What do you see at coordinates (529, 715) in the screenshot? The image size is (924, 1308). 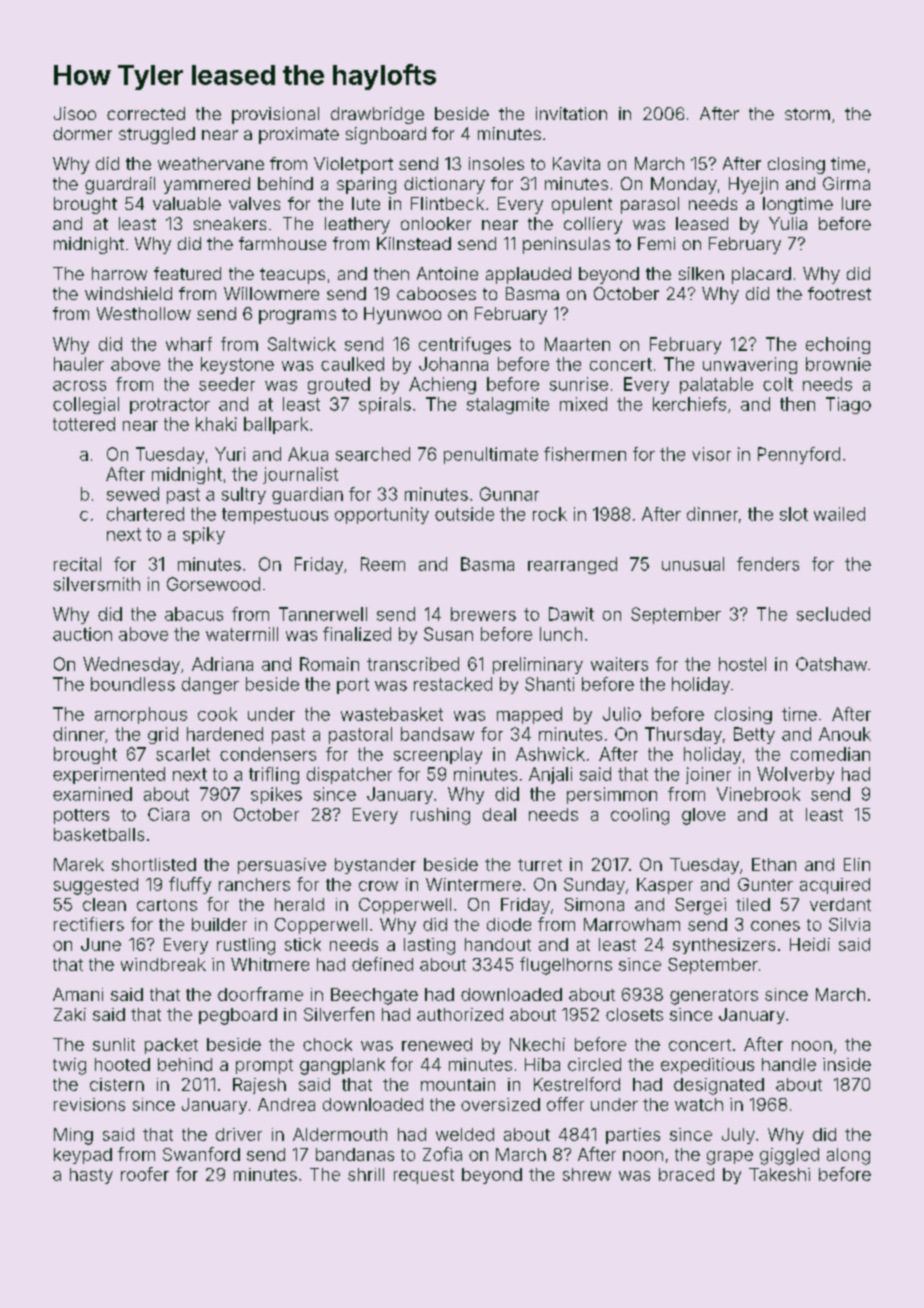 I see `mapped` at bounding box center [529, 715].
